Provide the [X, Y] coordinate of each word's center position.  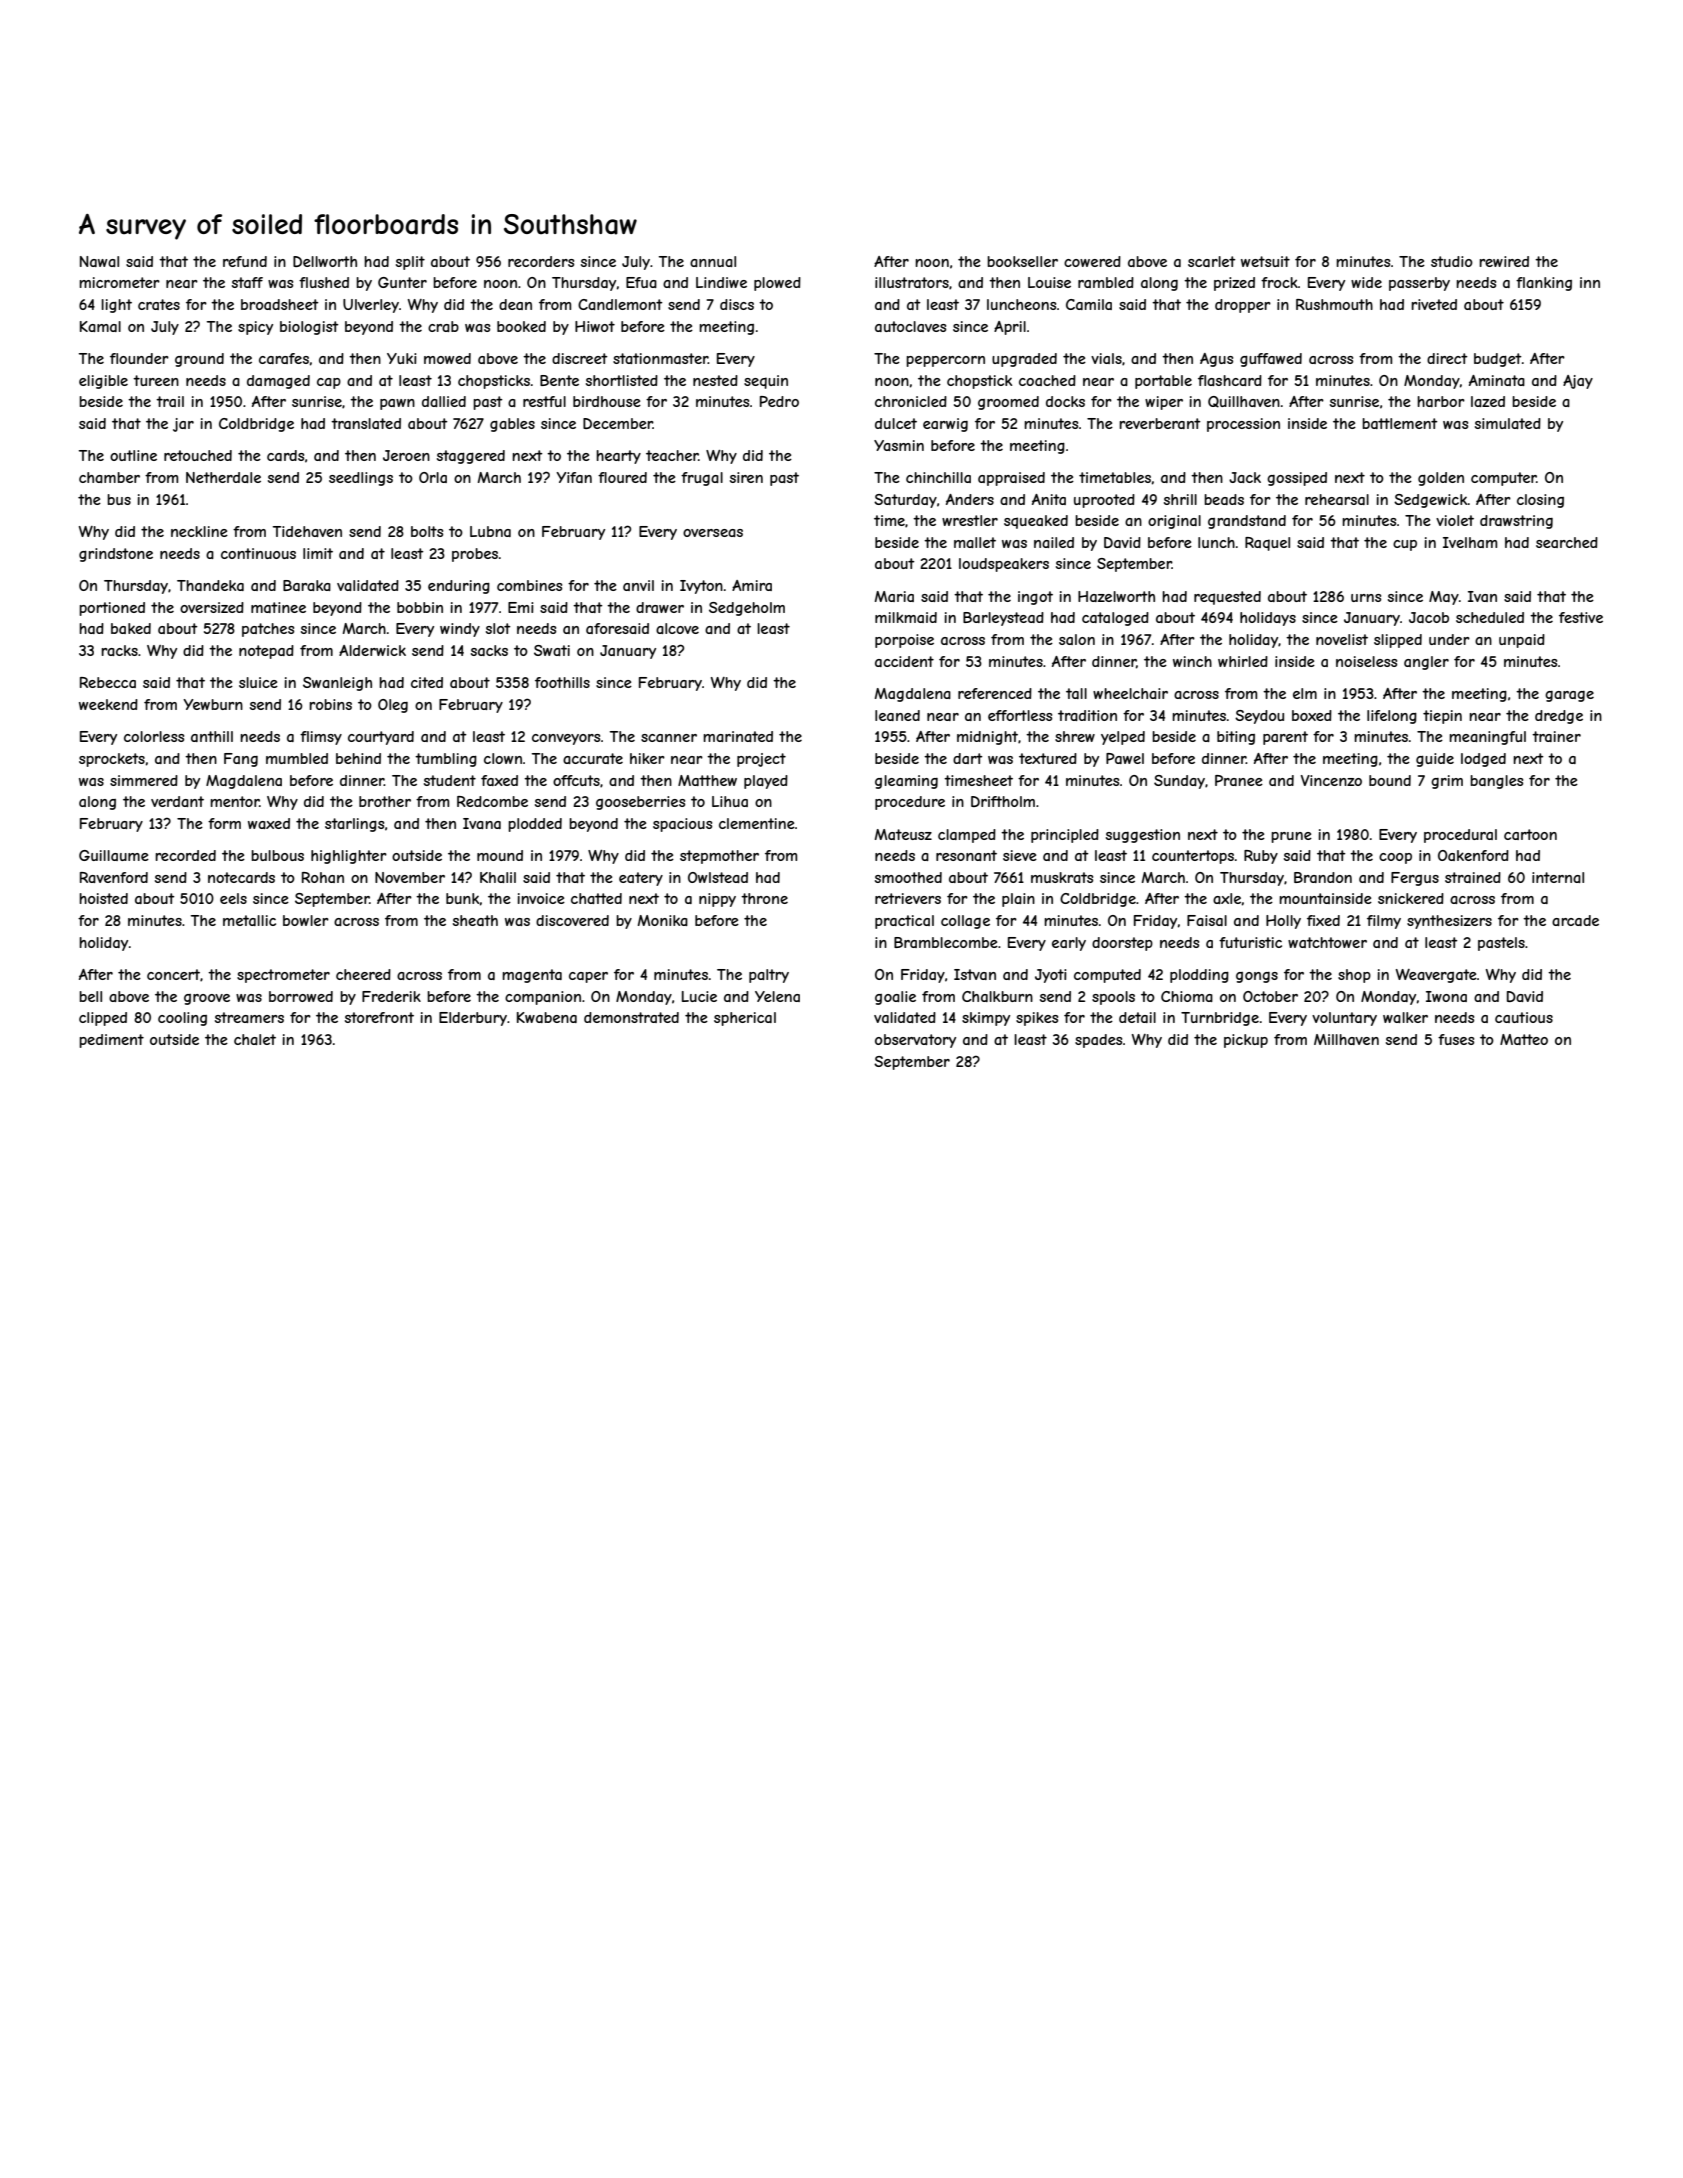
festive [1581, 617]
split [410, 263]
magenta [532, 976]
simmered [144, 780]
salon [1077, 639]
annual [713, 261]
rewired [1504, 261]
